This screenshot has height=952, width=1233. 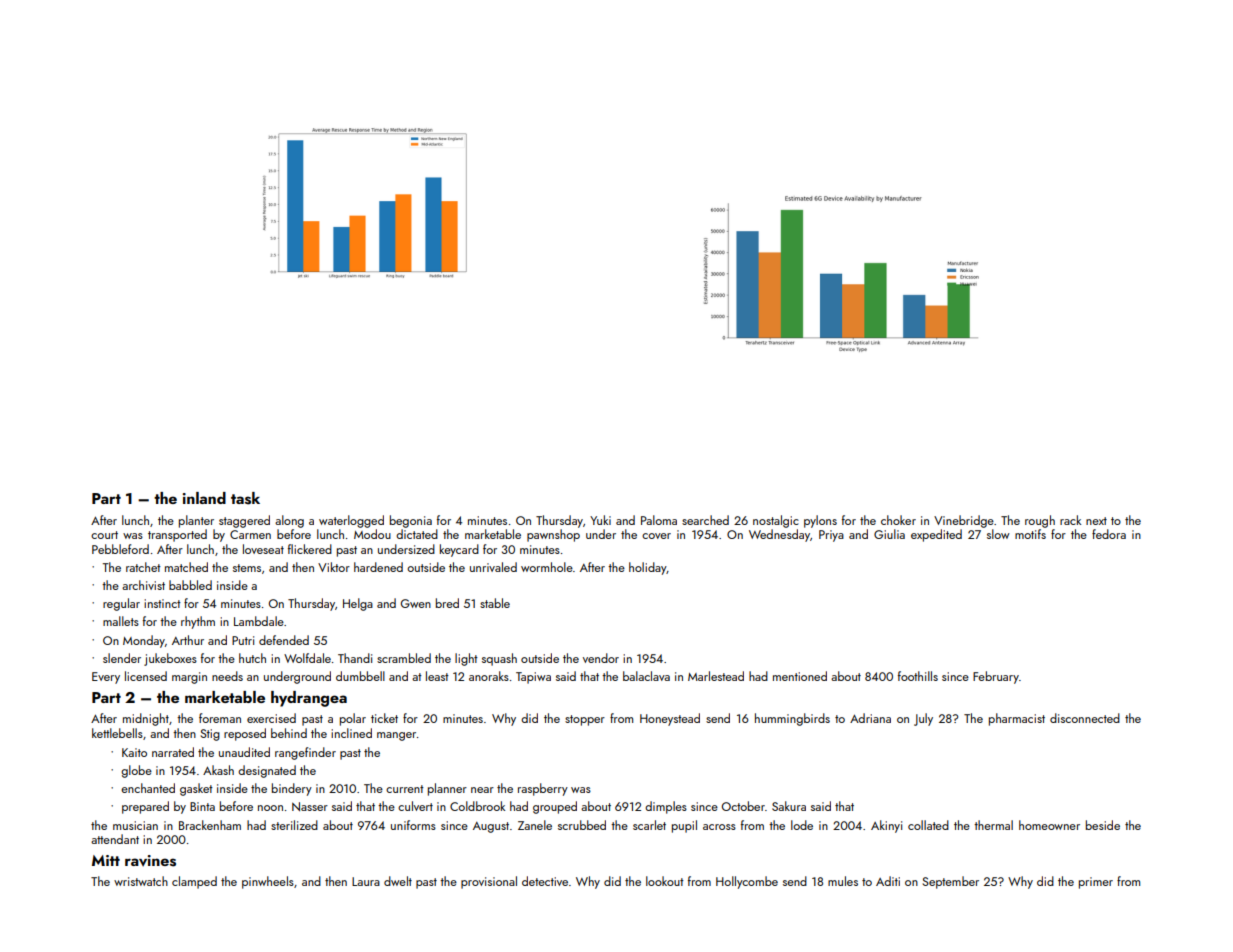 What do you see at coordinates (545, 881) in the screenshot?
I see `detective` at bounding box center [545, 881].
